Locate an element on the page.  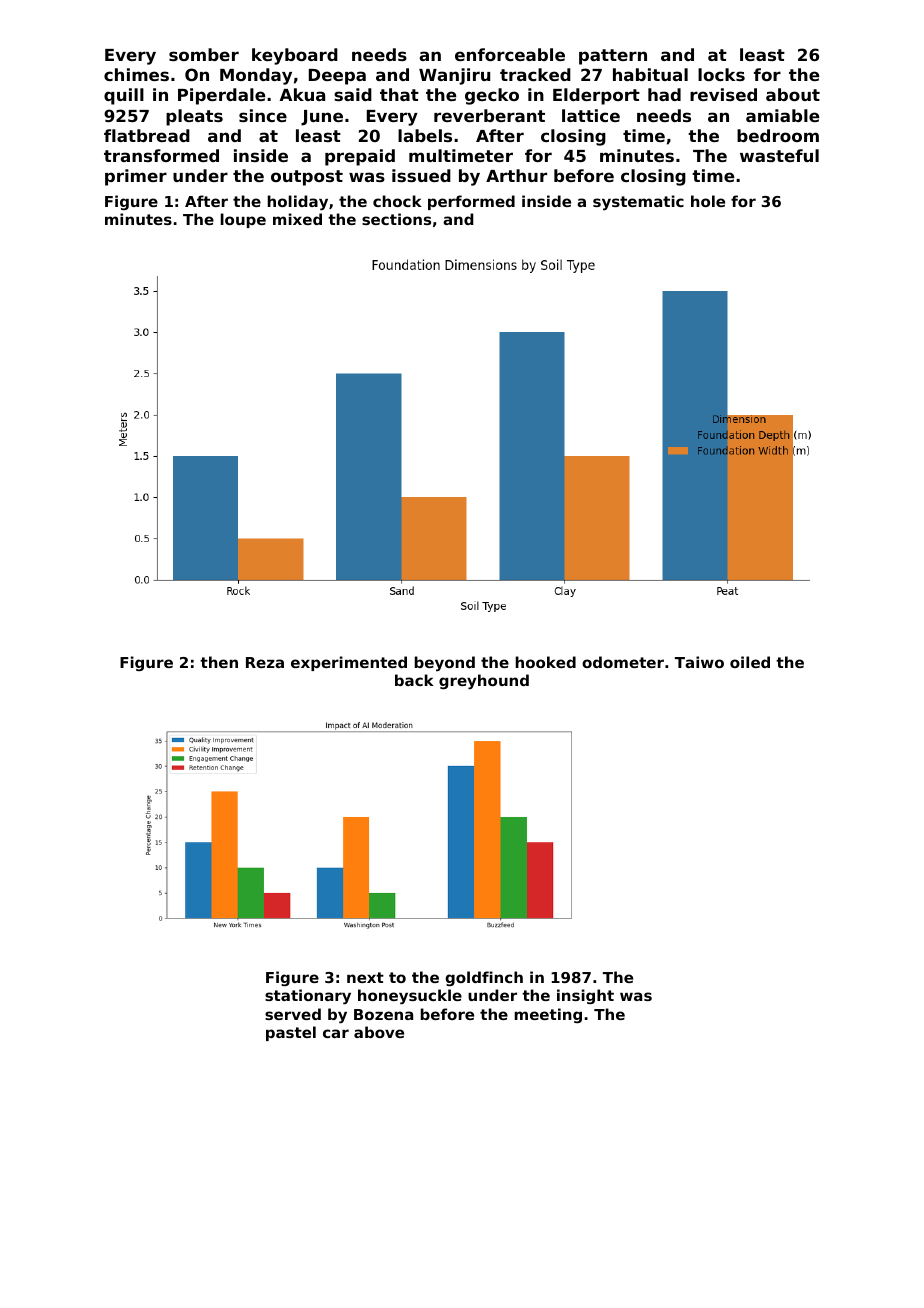
pastel is located at coordinates (291, 1033).
